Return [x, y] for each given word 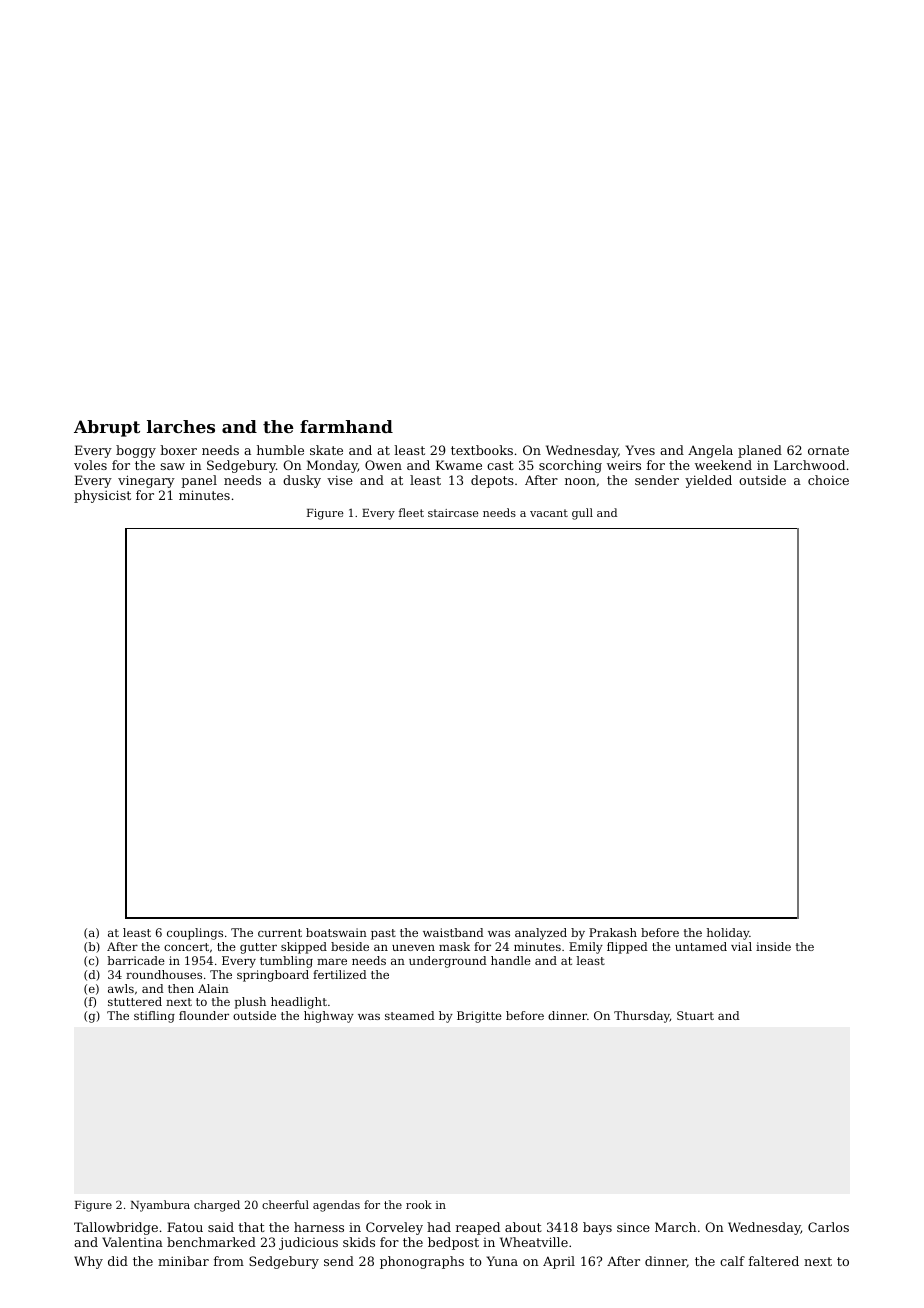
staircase [453, 513]
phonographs [422, 1262]
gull [582, 514]
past [383, 934]
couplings [195, 934]
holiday [728, 934]
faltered [774, 1261]
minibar [183, 1261]
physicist [102, 496]
